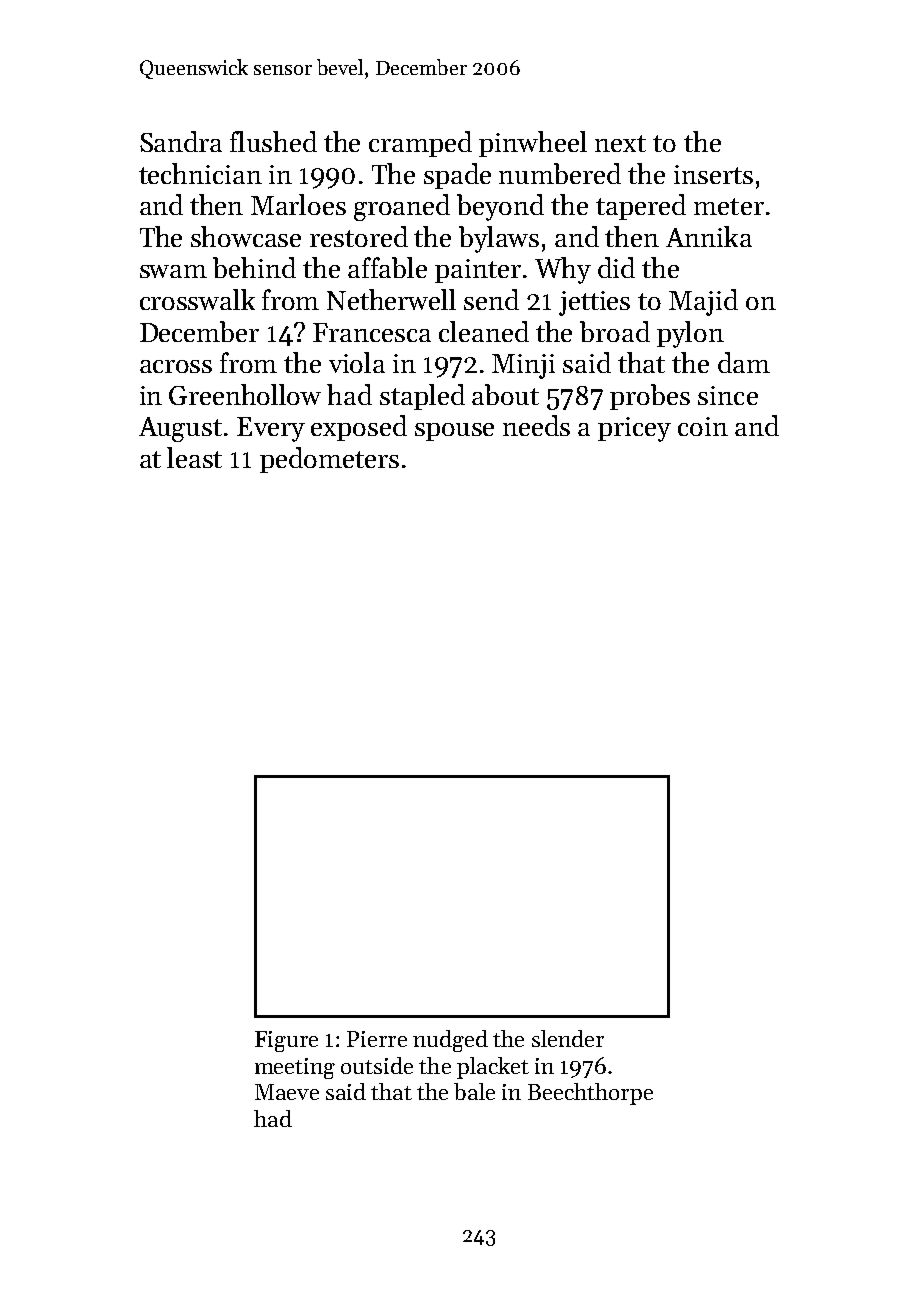 This image has width=924, height=1311. I want to click on beyond, so click(500, 207).
